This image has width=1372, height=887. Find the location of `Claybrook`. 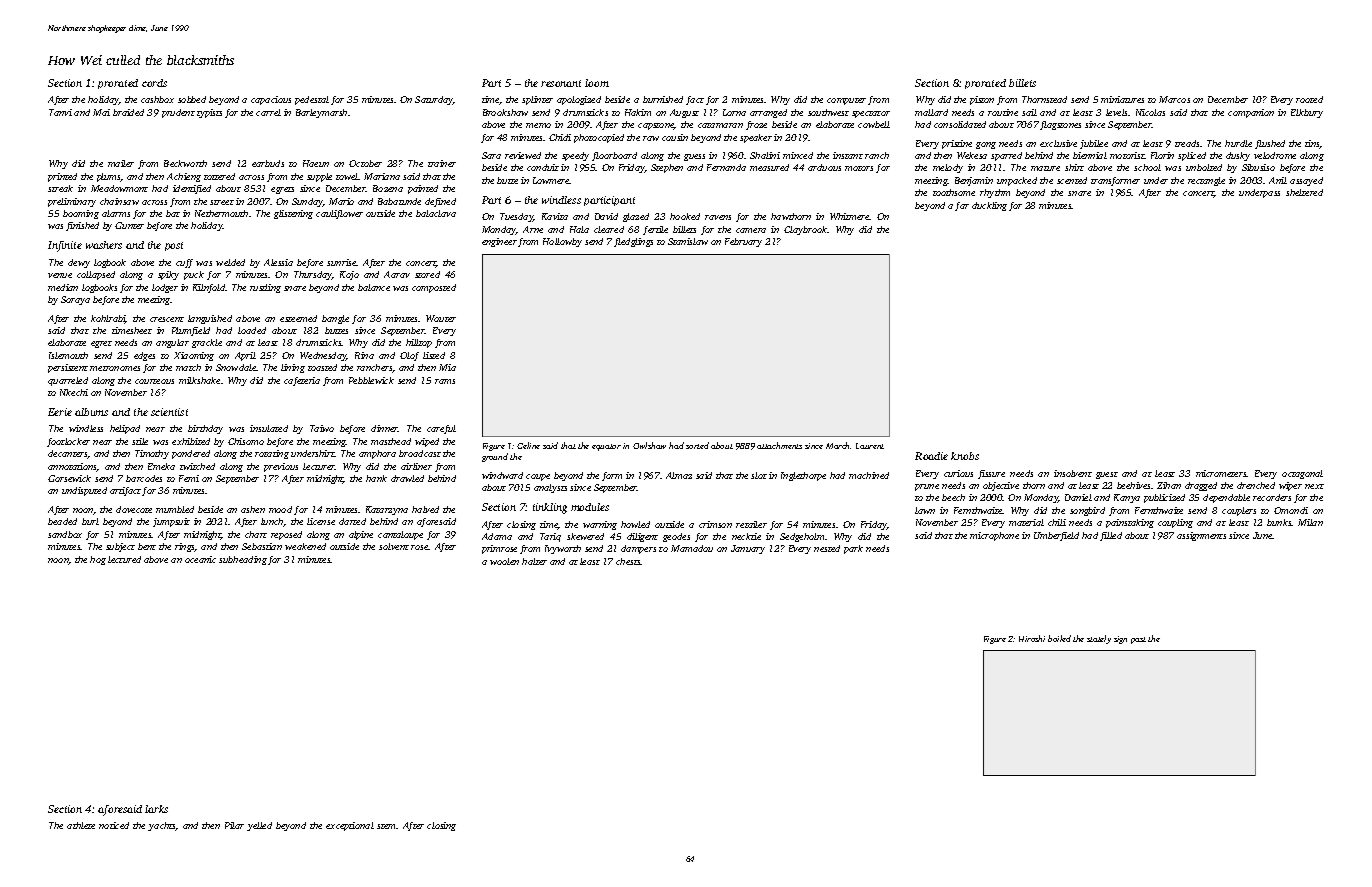

Claybrook is located at coordinates (806, 230).
